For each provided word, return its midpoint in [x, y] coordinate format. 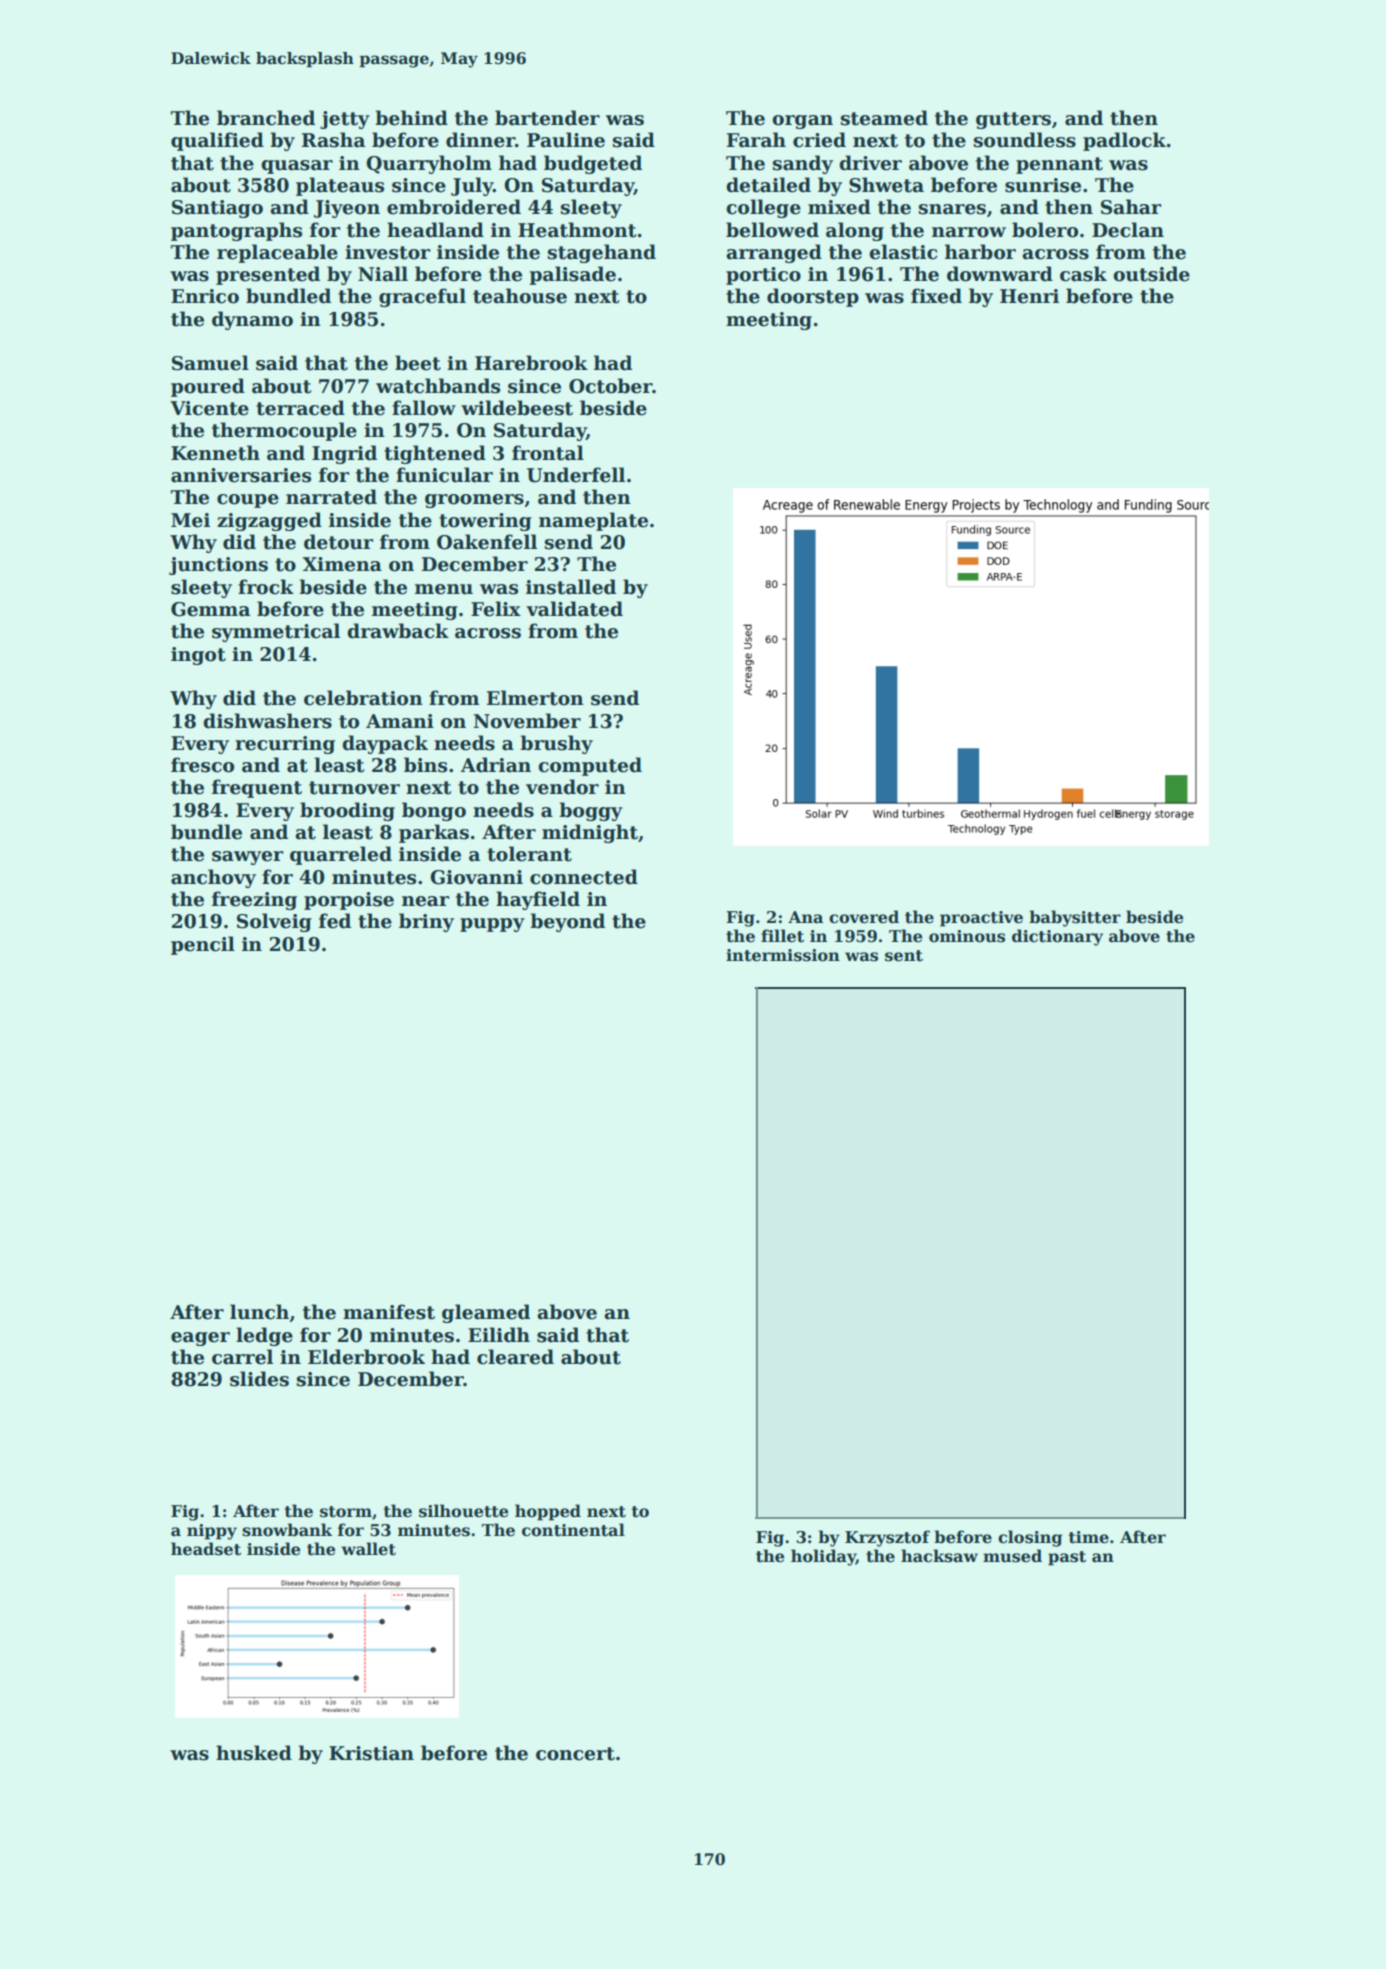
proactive [981, 919]
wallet [368, 1549]
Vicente [209, 408]
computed [590, 766]
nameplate [593, 521]
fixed [936, 296]
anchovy [213, 878]
